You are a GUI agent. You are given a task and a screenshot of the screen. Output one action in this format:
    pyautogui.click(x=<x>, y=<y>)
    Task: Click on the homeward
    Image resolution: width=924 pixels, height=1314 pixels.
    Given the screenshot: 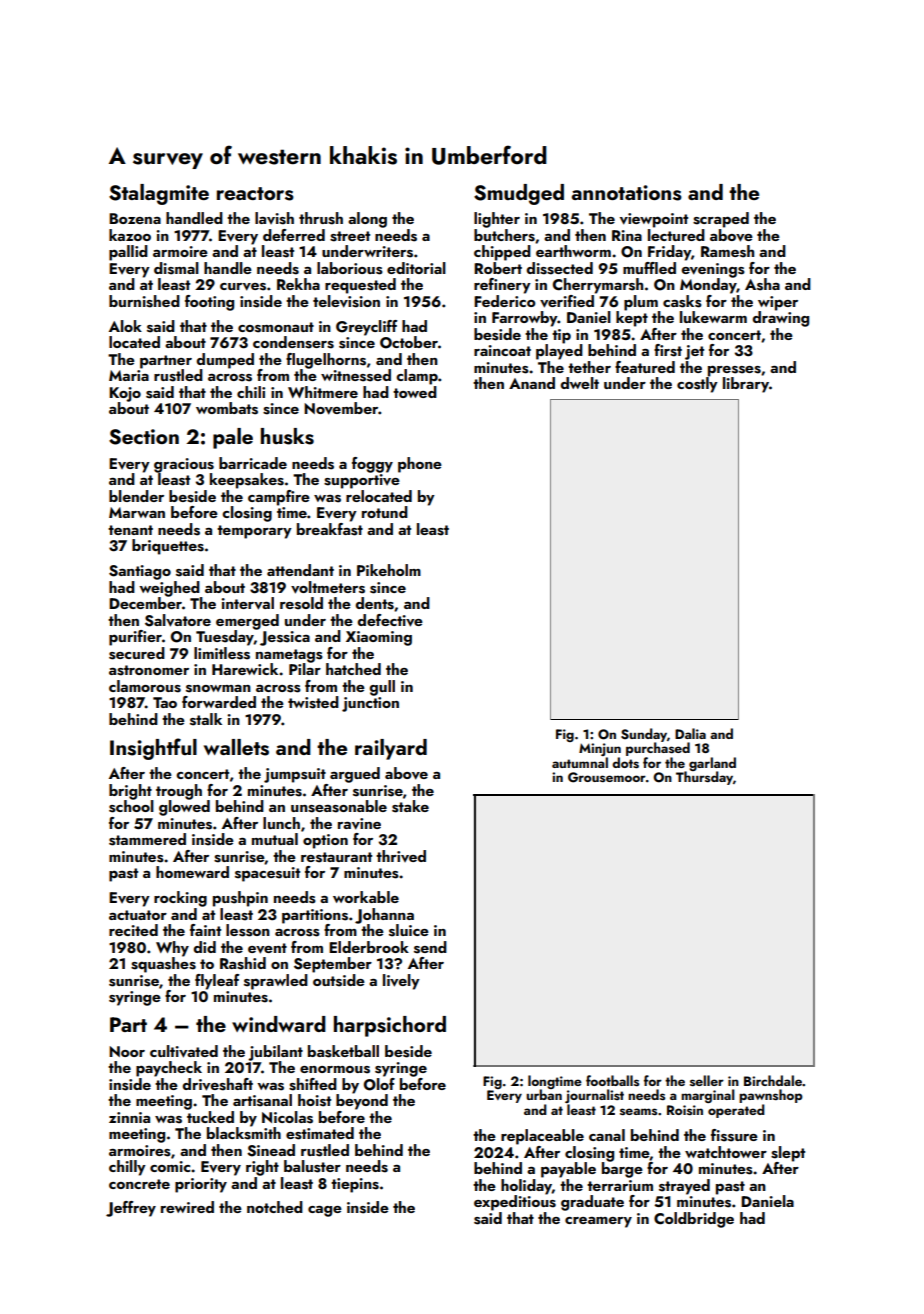 What is the action you would take?
    pyautogui.click(x=192, y=872)
